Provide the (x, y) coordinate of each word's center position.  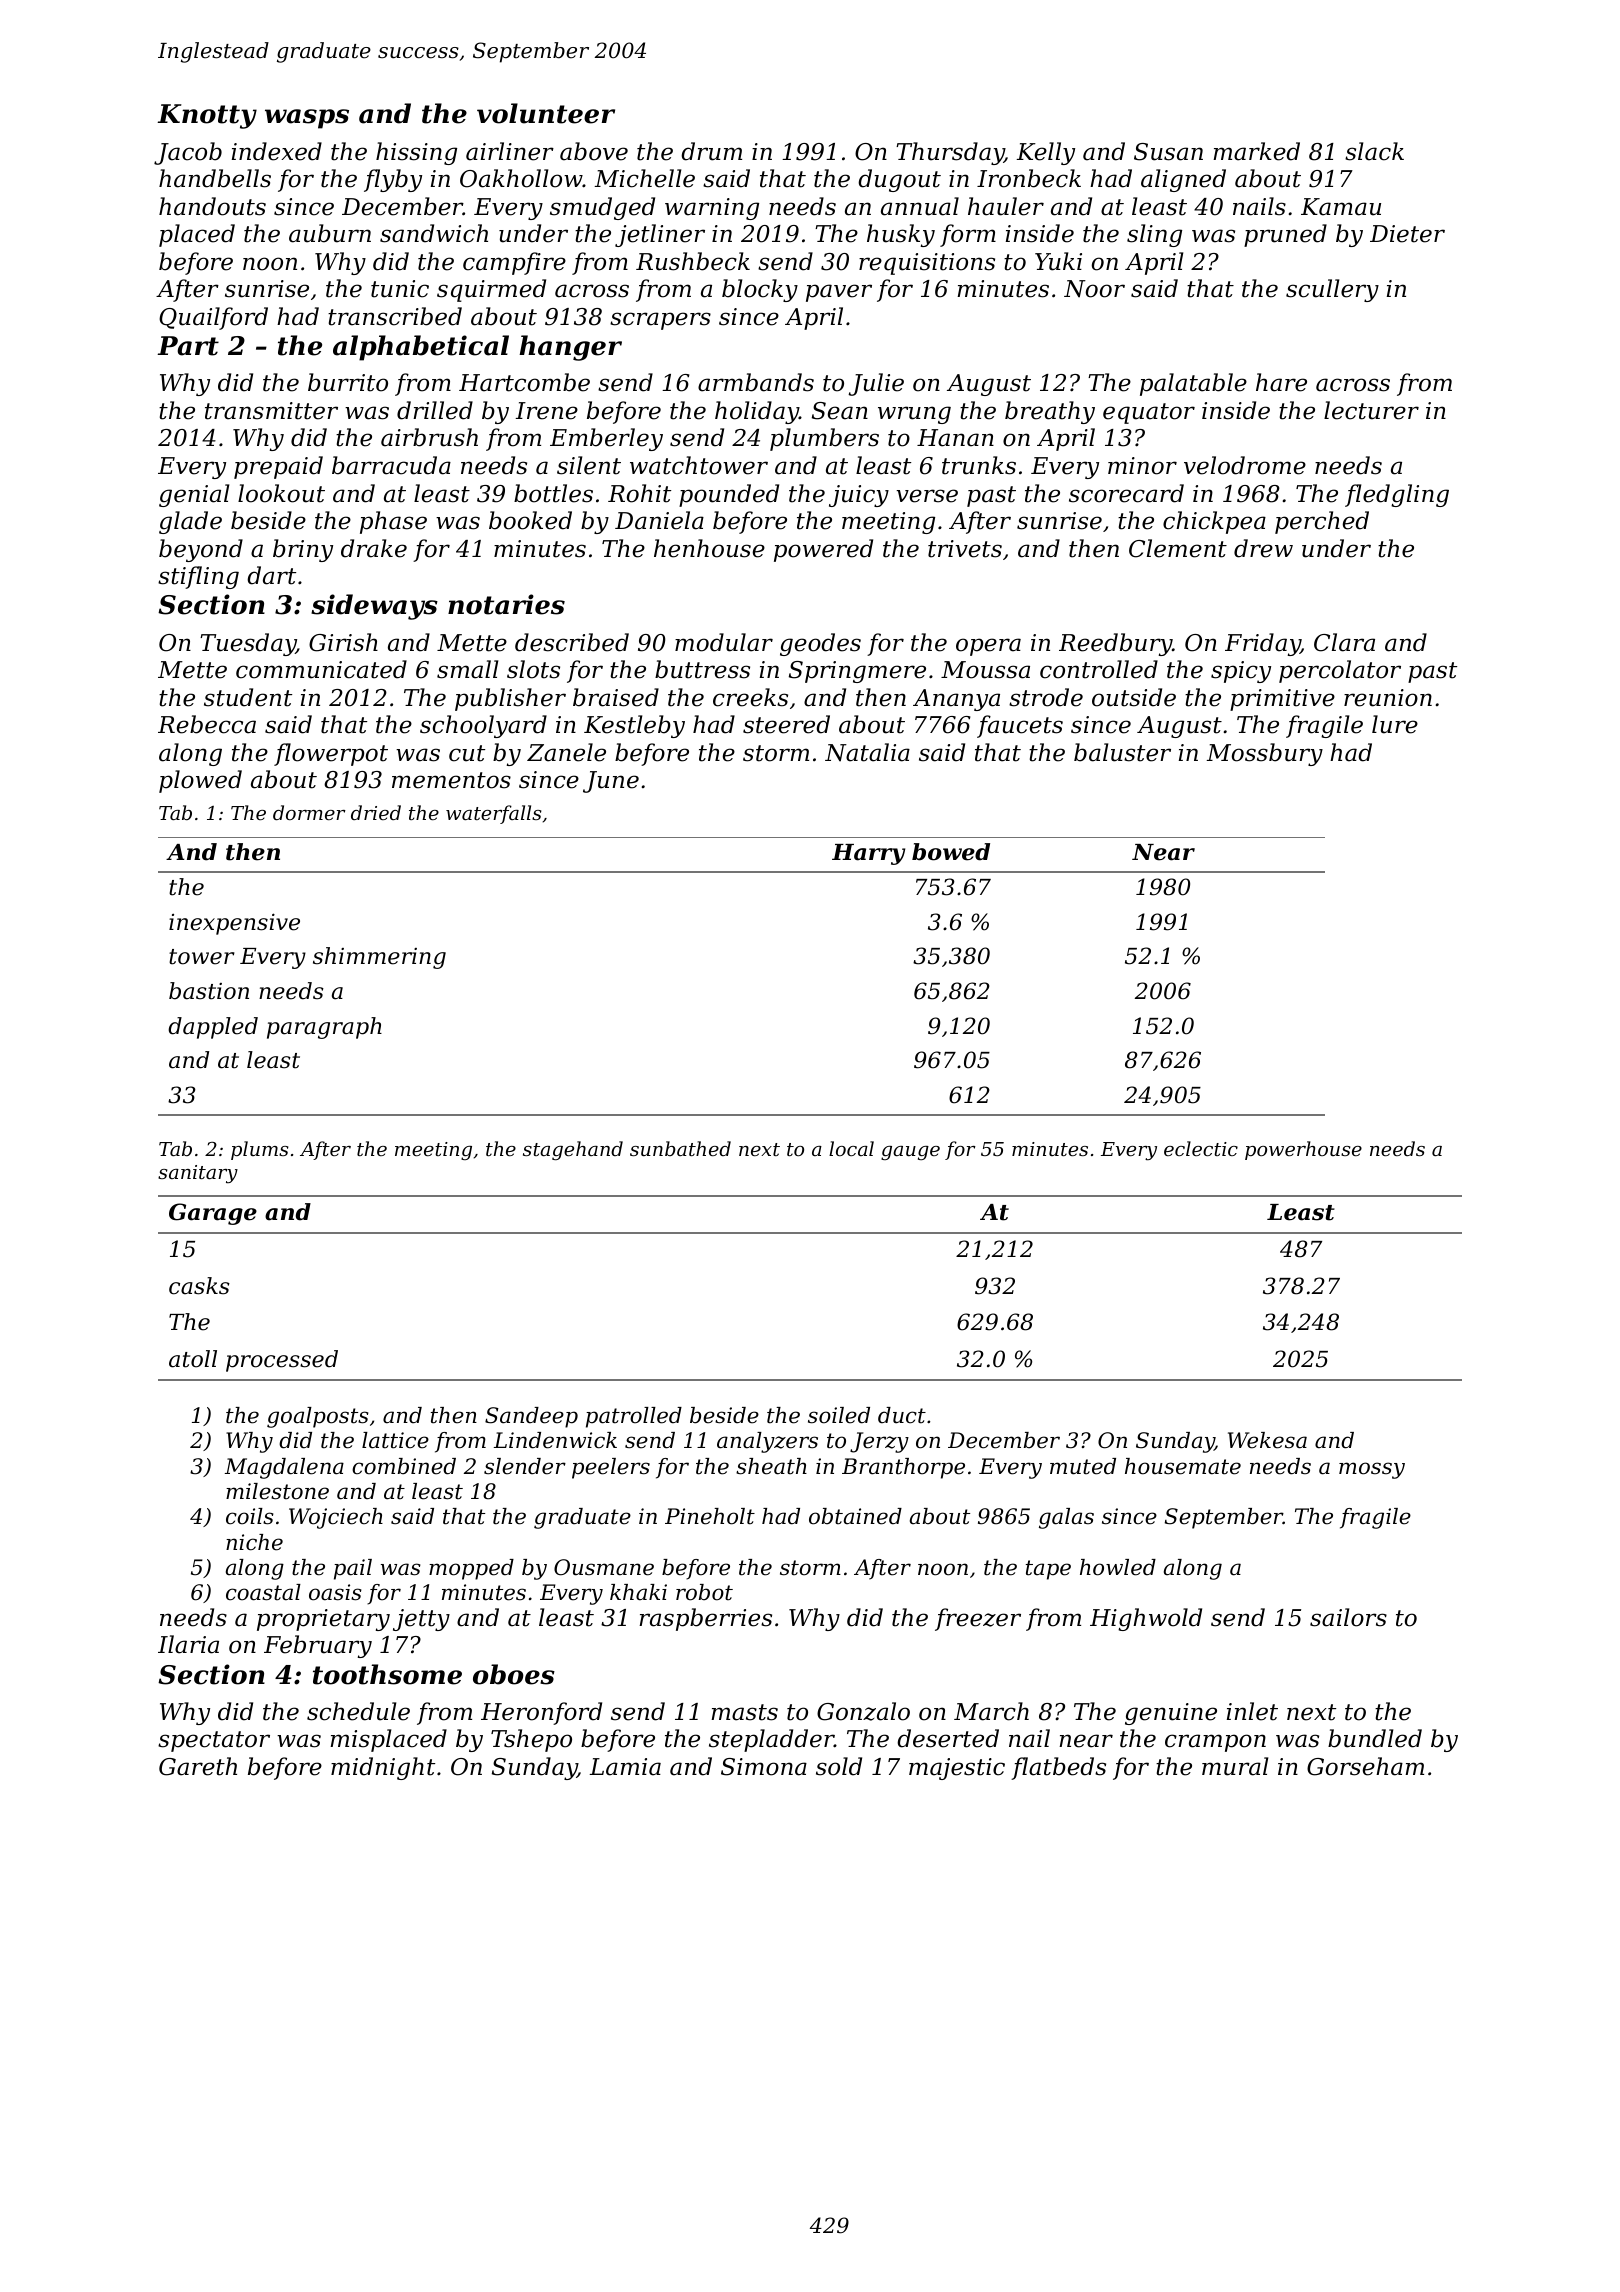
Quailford (213, 318)
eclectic (1201, 1148)
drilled (435, 410)
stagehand (573, 1150)
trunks (979, 465)
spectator (214, 1741)
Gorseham (1365, 1766)
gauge (910, 1153)
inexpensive (234, 924)
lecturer (1371, 410)
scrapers (660, 321)
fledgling (1397, 495)
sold (839, 1766)
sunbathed (680, 1148)
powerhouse (1303, 1150)
